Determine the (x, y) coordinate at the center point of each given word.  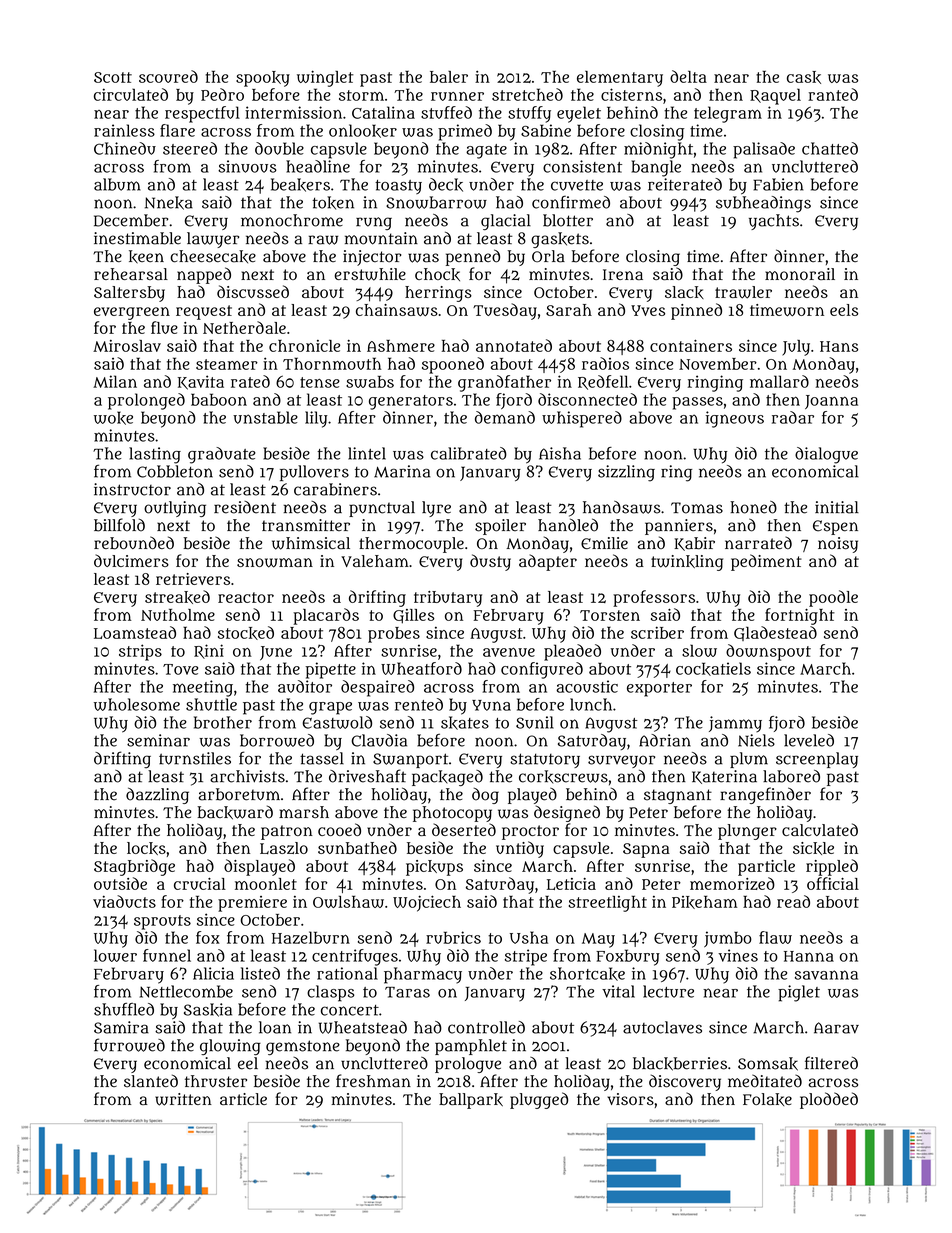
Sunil (535, 722)
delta (688, 76)
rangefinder (765, 795)
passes (697, 403)
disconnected (587, 399)
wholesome (137, 704)
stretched (527, 94)
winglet (325, 78)
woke (113, 418)
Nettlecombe (186, 991)
